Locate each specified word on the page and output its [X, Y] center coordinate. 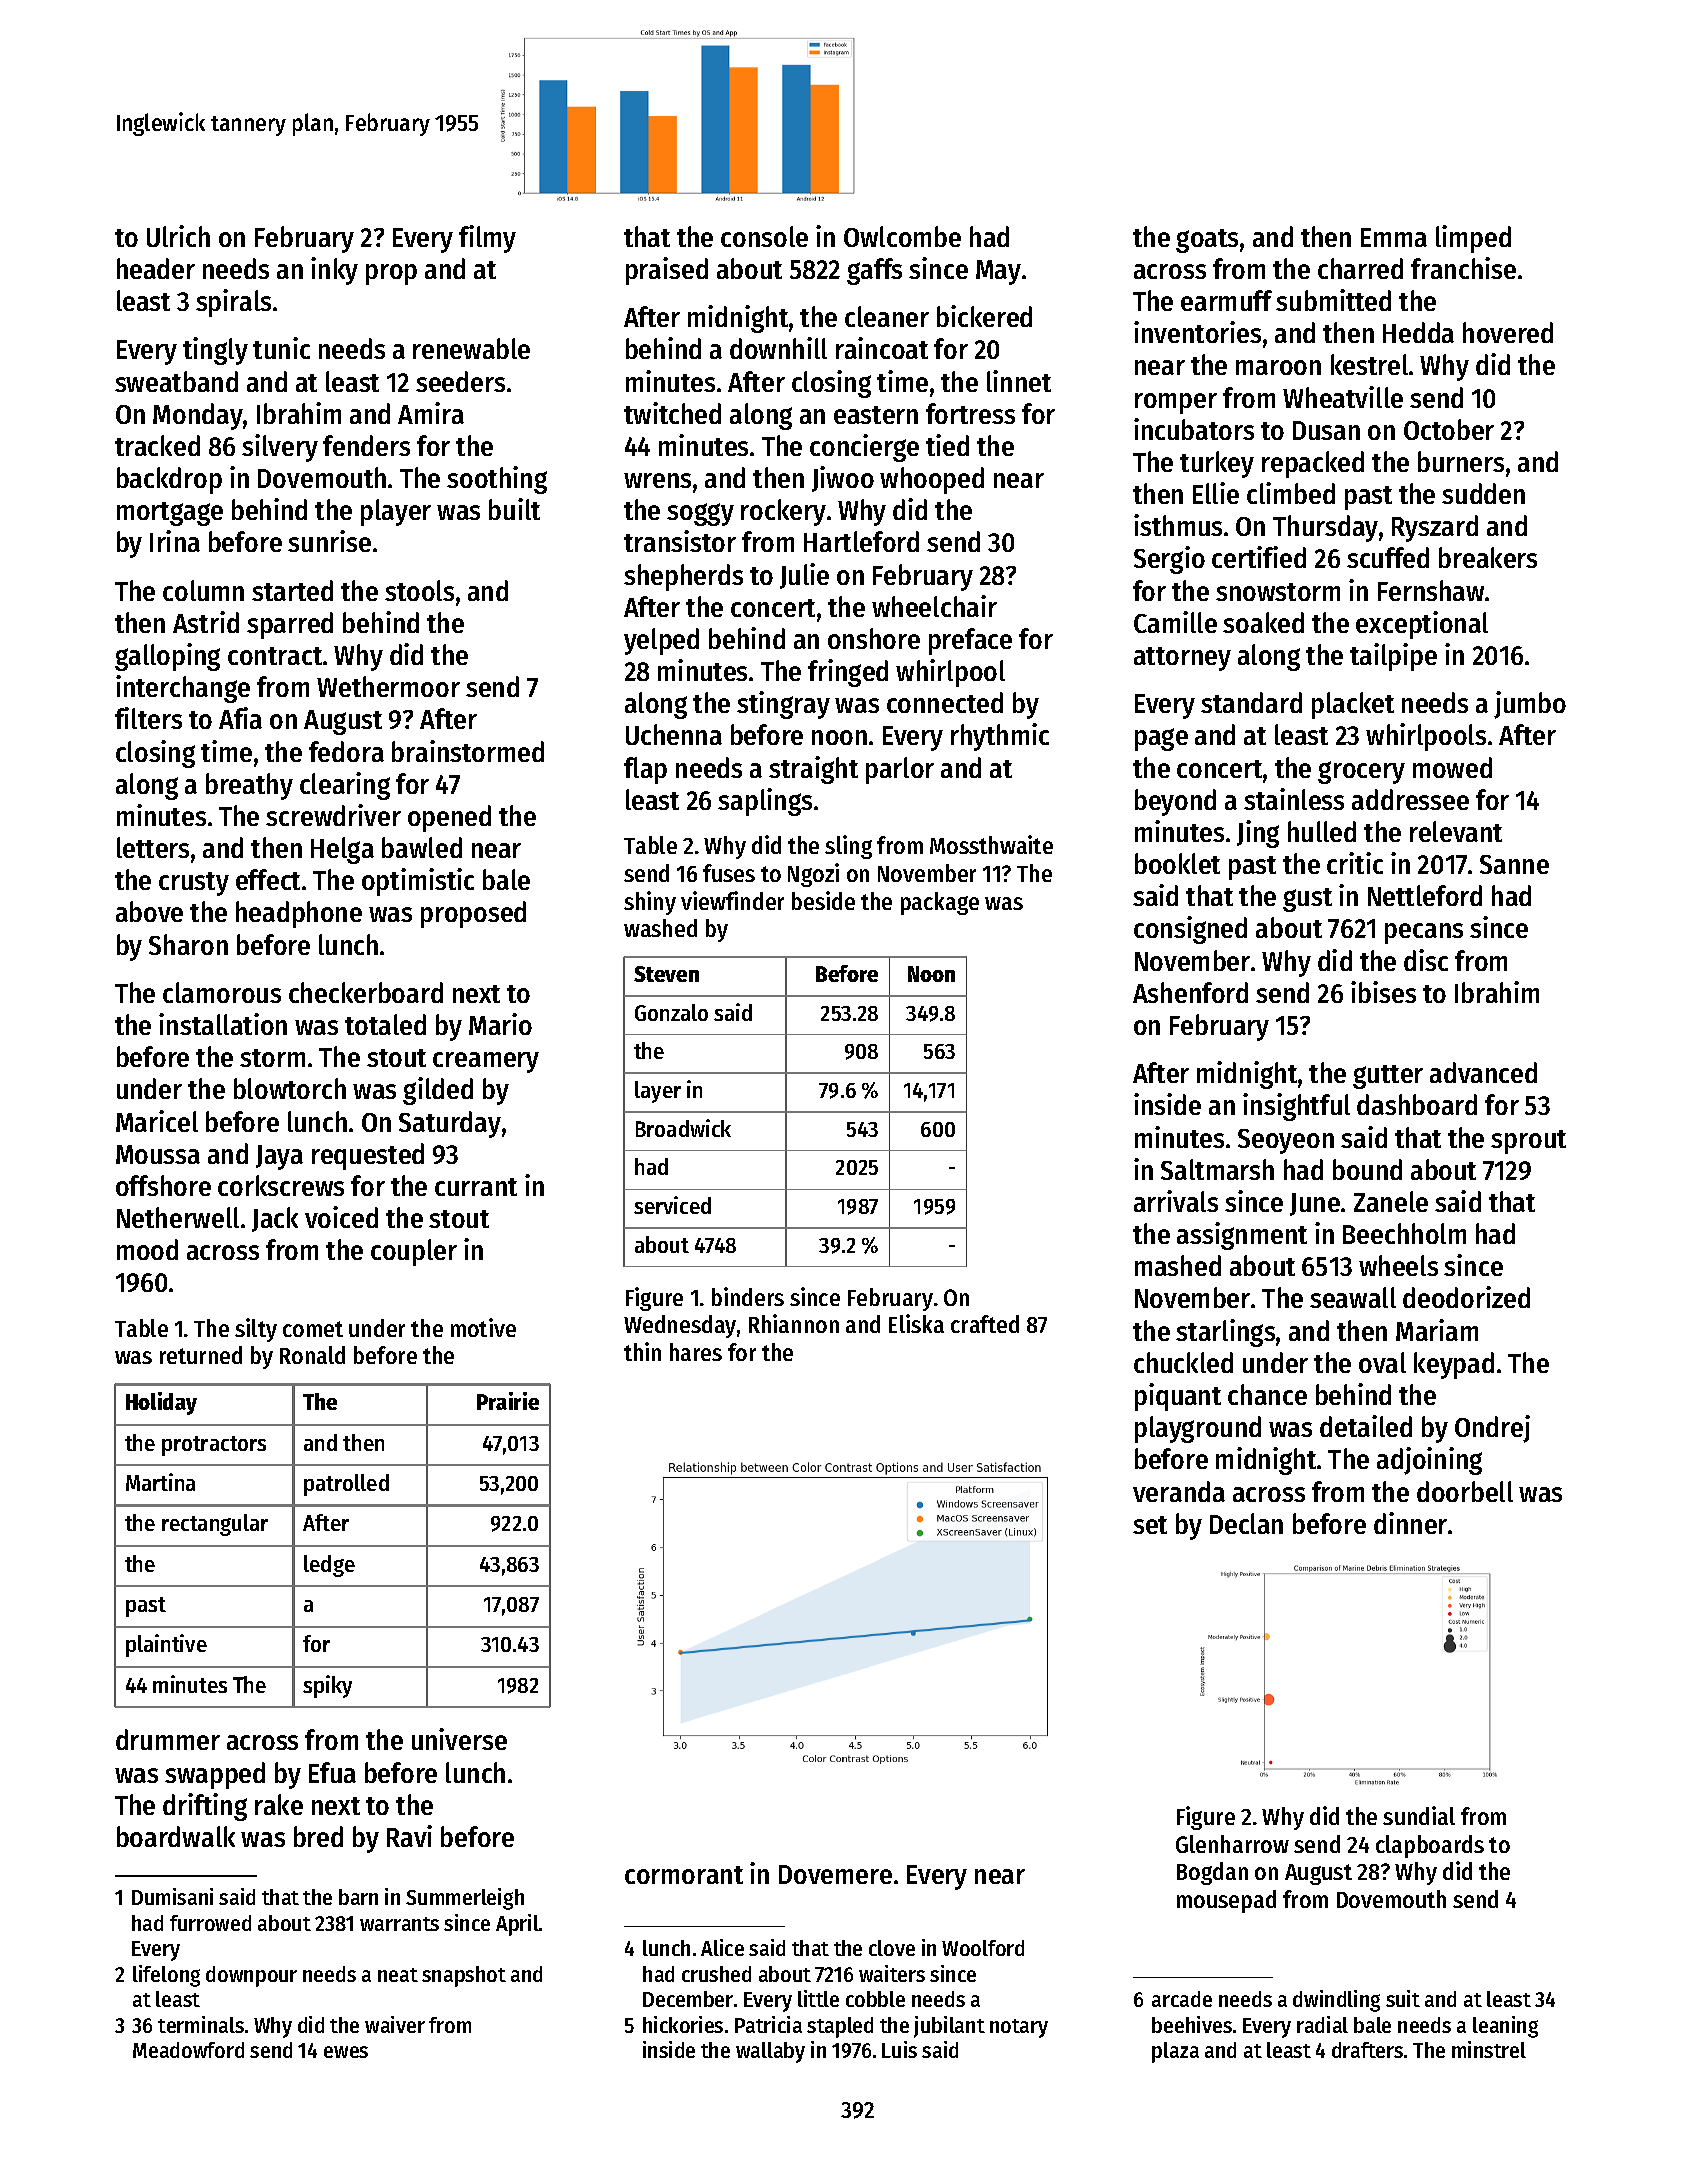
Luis [899, 2049]
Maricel [157, 1121]
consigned [1190, 930]
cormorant [684, 1875]
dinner [1410, 1523]
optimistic [418, 882]
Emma [1394, 237]
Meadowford [188, 2050]
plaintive [166, 1645]
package [940, 903]
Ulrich [178, 236]
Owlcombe [902, 236]
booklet [1177, 863]
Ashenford [1190, 992]
